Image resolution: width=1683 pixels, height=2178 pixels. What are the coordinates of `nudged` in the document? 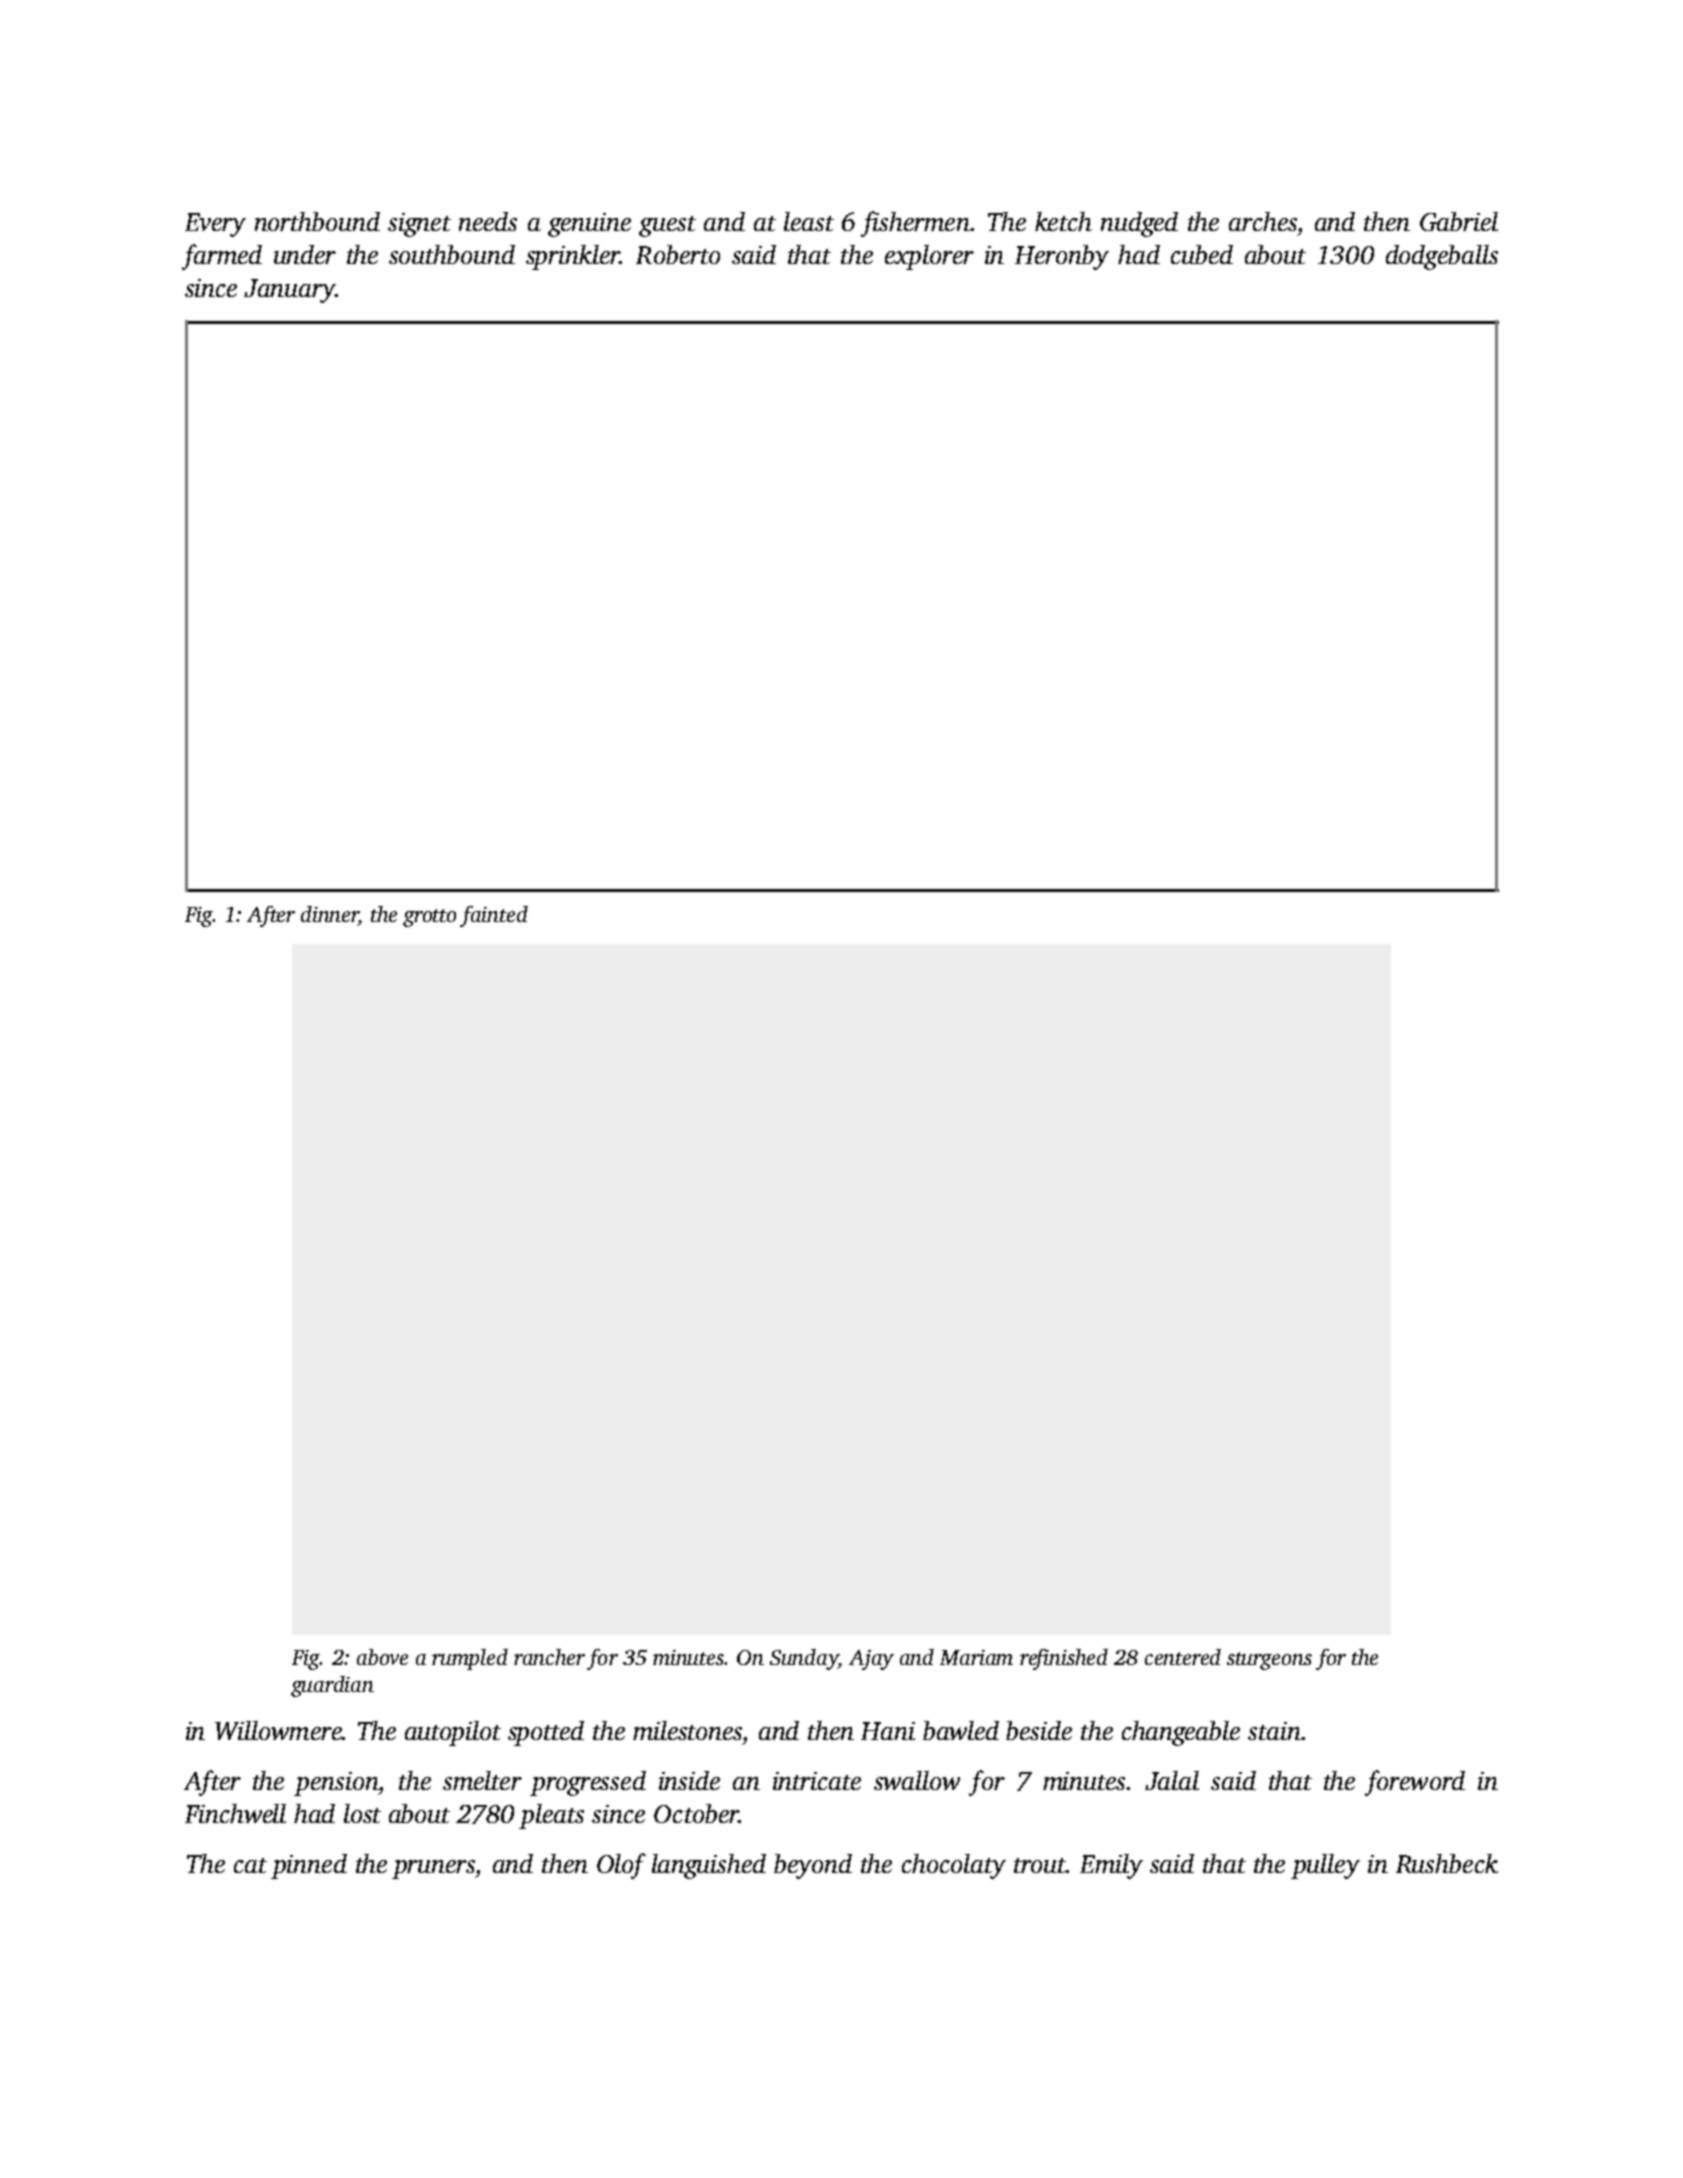 It's located at (1139, 224).
